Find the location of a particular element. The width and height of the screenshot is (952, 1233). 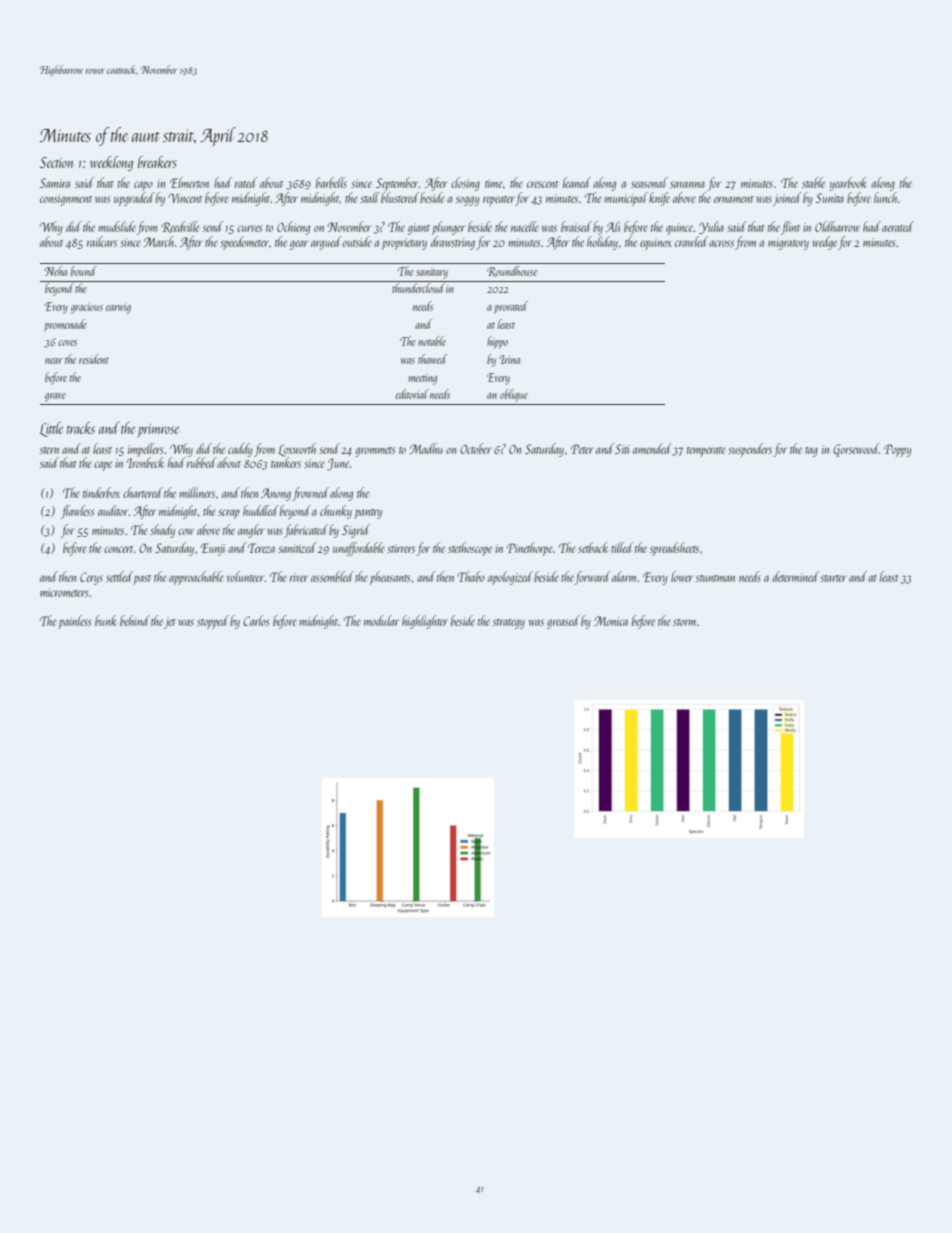

approachable is located at coordinates (196, 578).
